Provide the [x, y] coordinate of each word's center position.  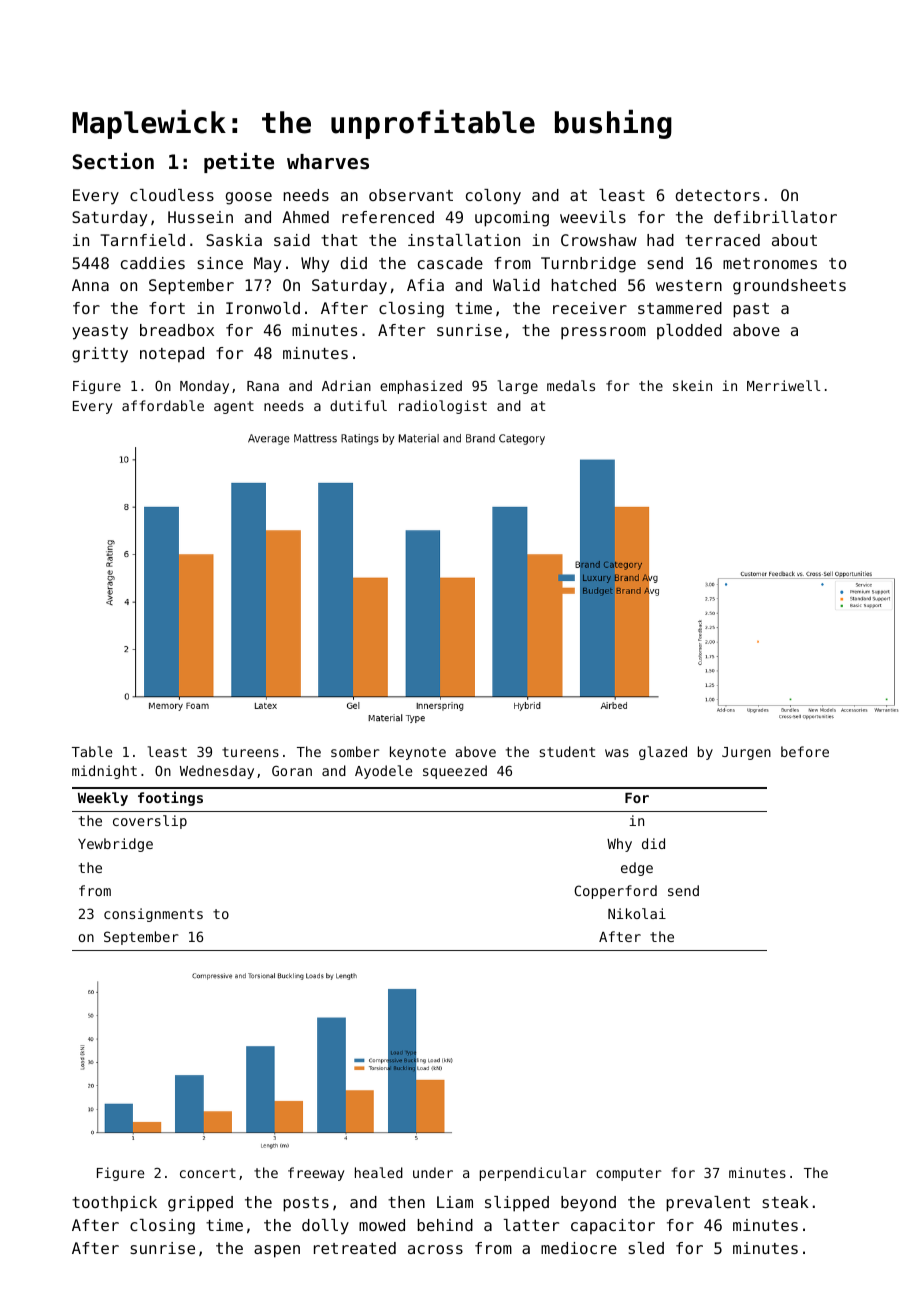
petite [239, 163]
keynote [418, 753]
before [805, 751]
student [567, 751]
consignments [153, 915]
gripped [200, 1204]
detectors [717, 195]
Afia [425, 285]
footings [170, 798]
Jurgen [746, 753]
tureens [250, 752]
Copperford [615, 892]
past [751, 310]
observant [411, 195]
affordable [163, 405]
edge [637, 869]
